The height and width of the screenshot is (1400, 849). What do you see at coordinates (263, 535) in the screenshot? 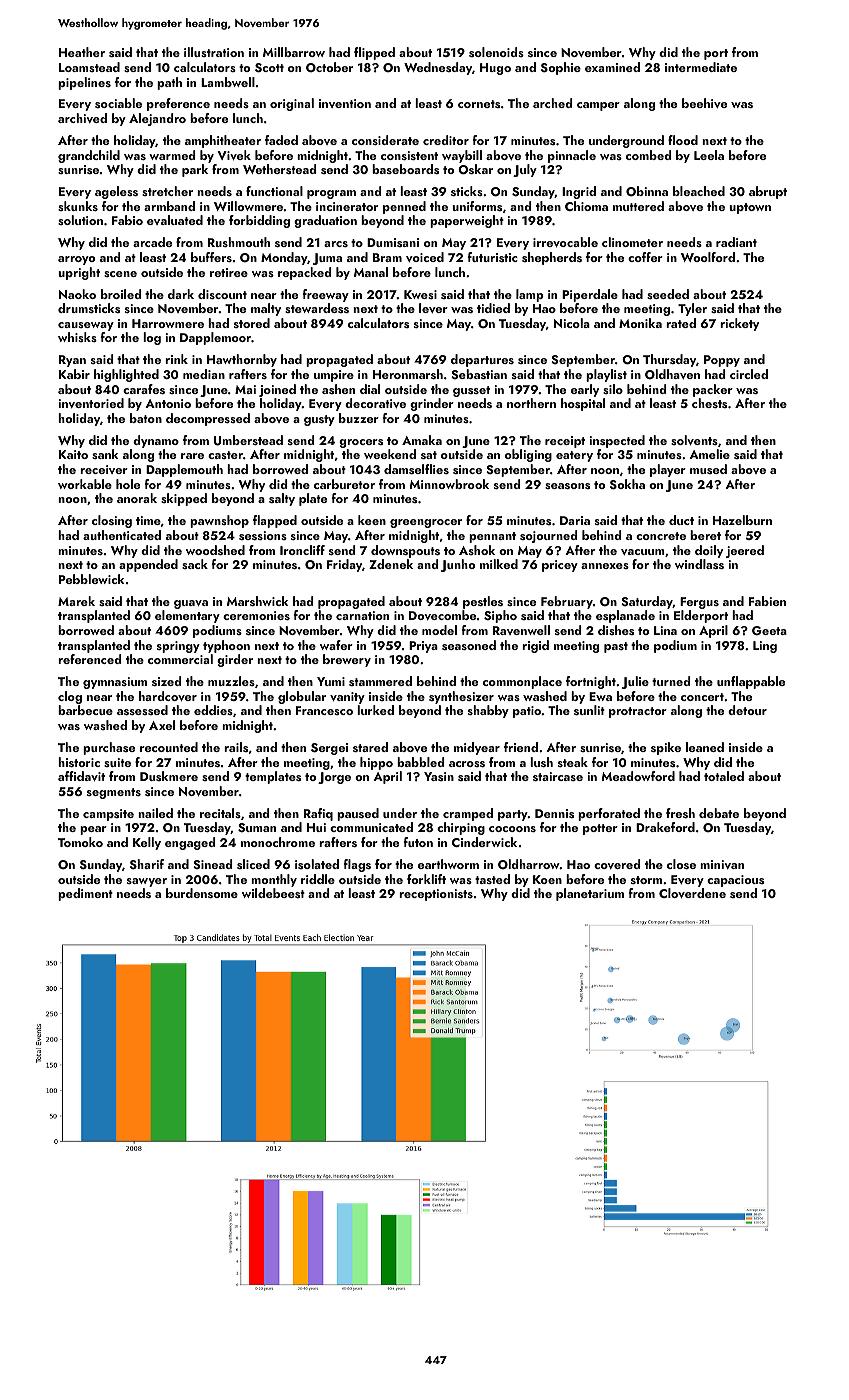
I see `sessions` at bounding box center [263, 535].
